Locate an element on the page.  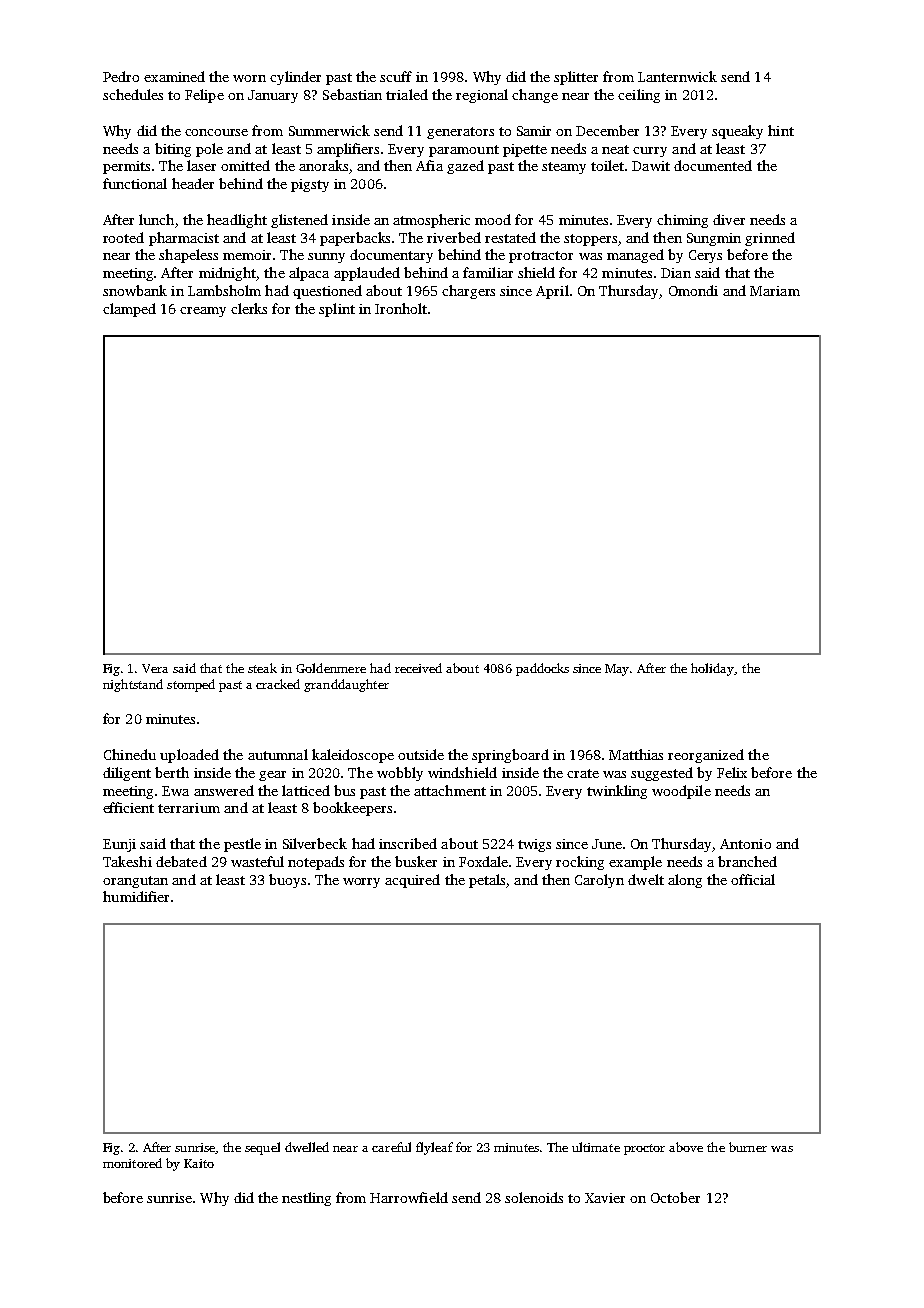
nightstand is located at coordinates (133, 685).
